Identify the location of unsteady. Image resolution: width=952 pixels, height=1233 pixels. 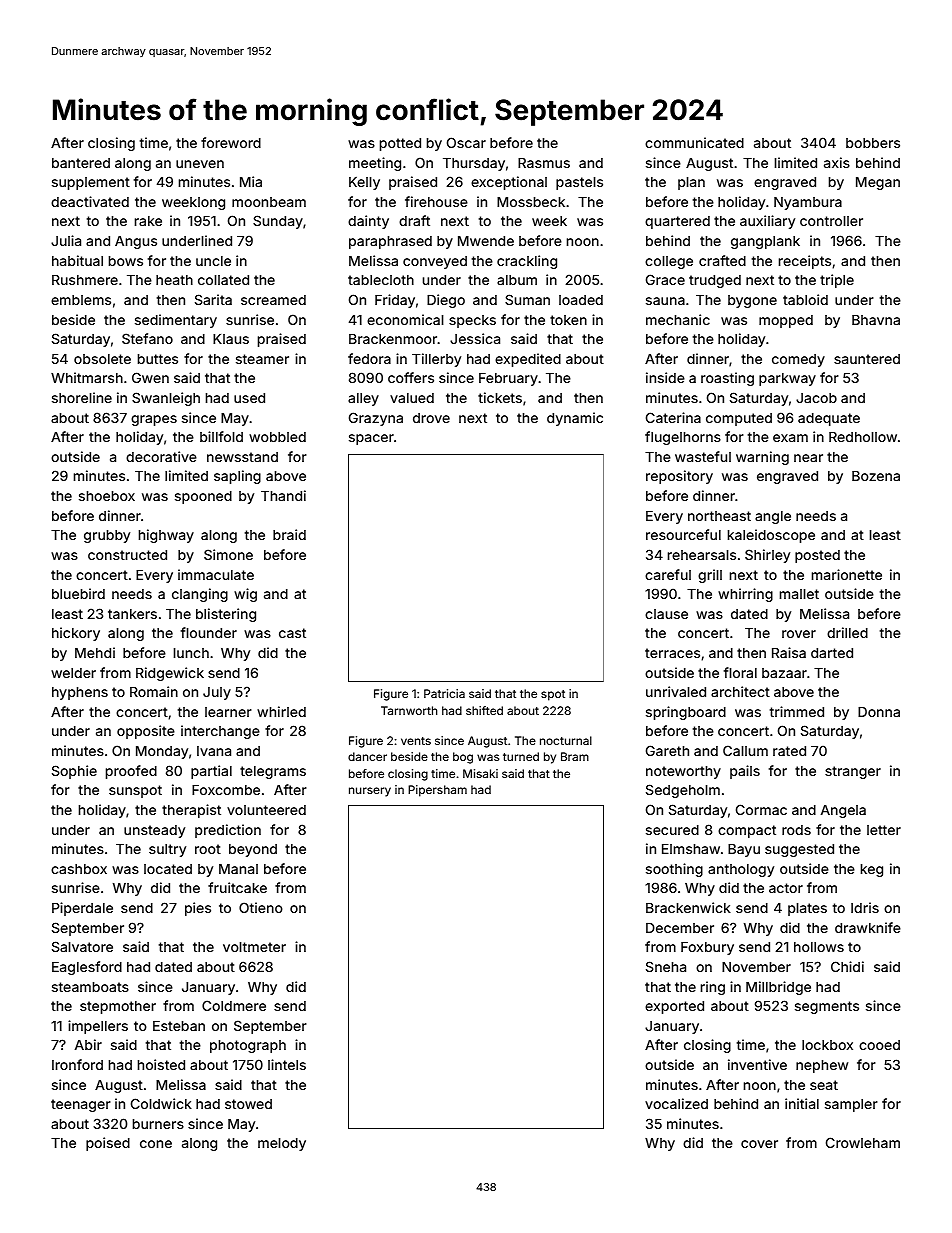
(154, 831).
